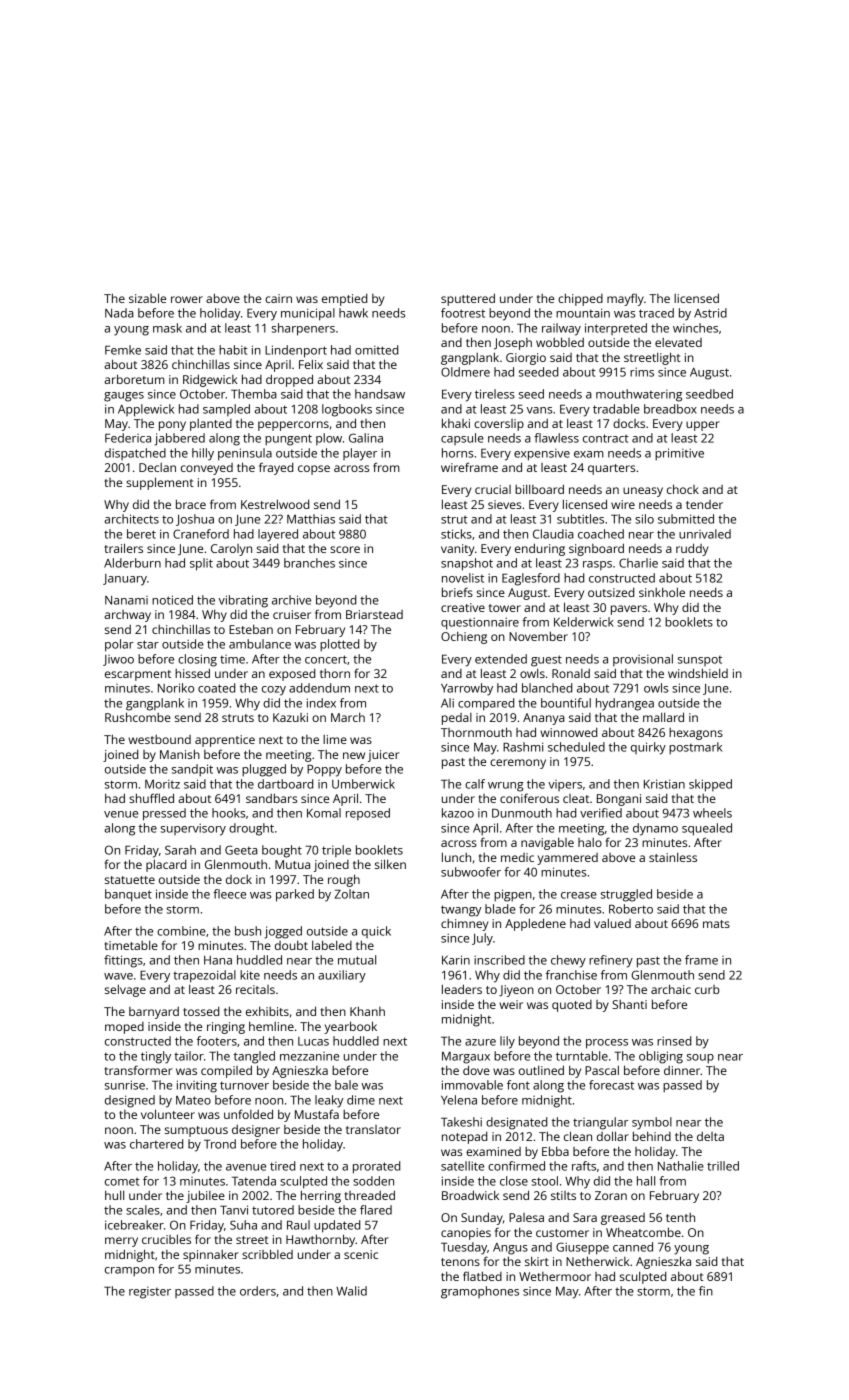 This screenshot has height=1400, width=849. Describe the element at coordinates (480, 1292) in the screenshot. I see `gramophones` at that location.
